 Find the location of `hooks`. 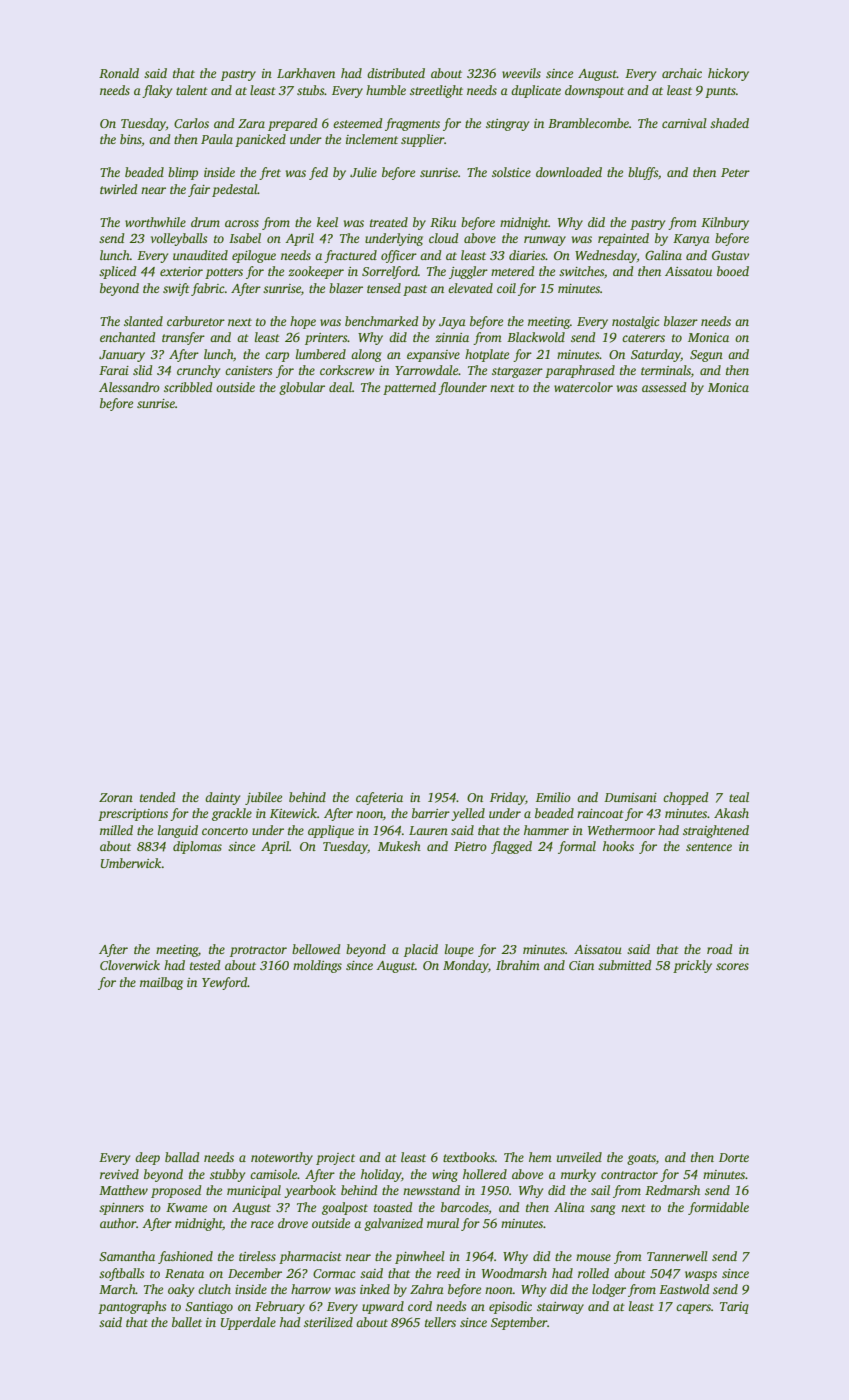

hooks is located at coordinates (618, 846).
